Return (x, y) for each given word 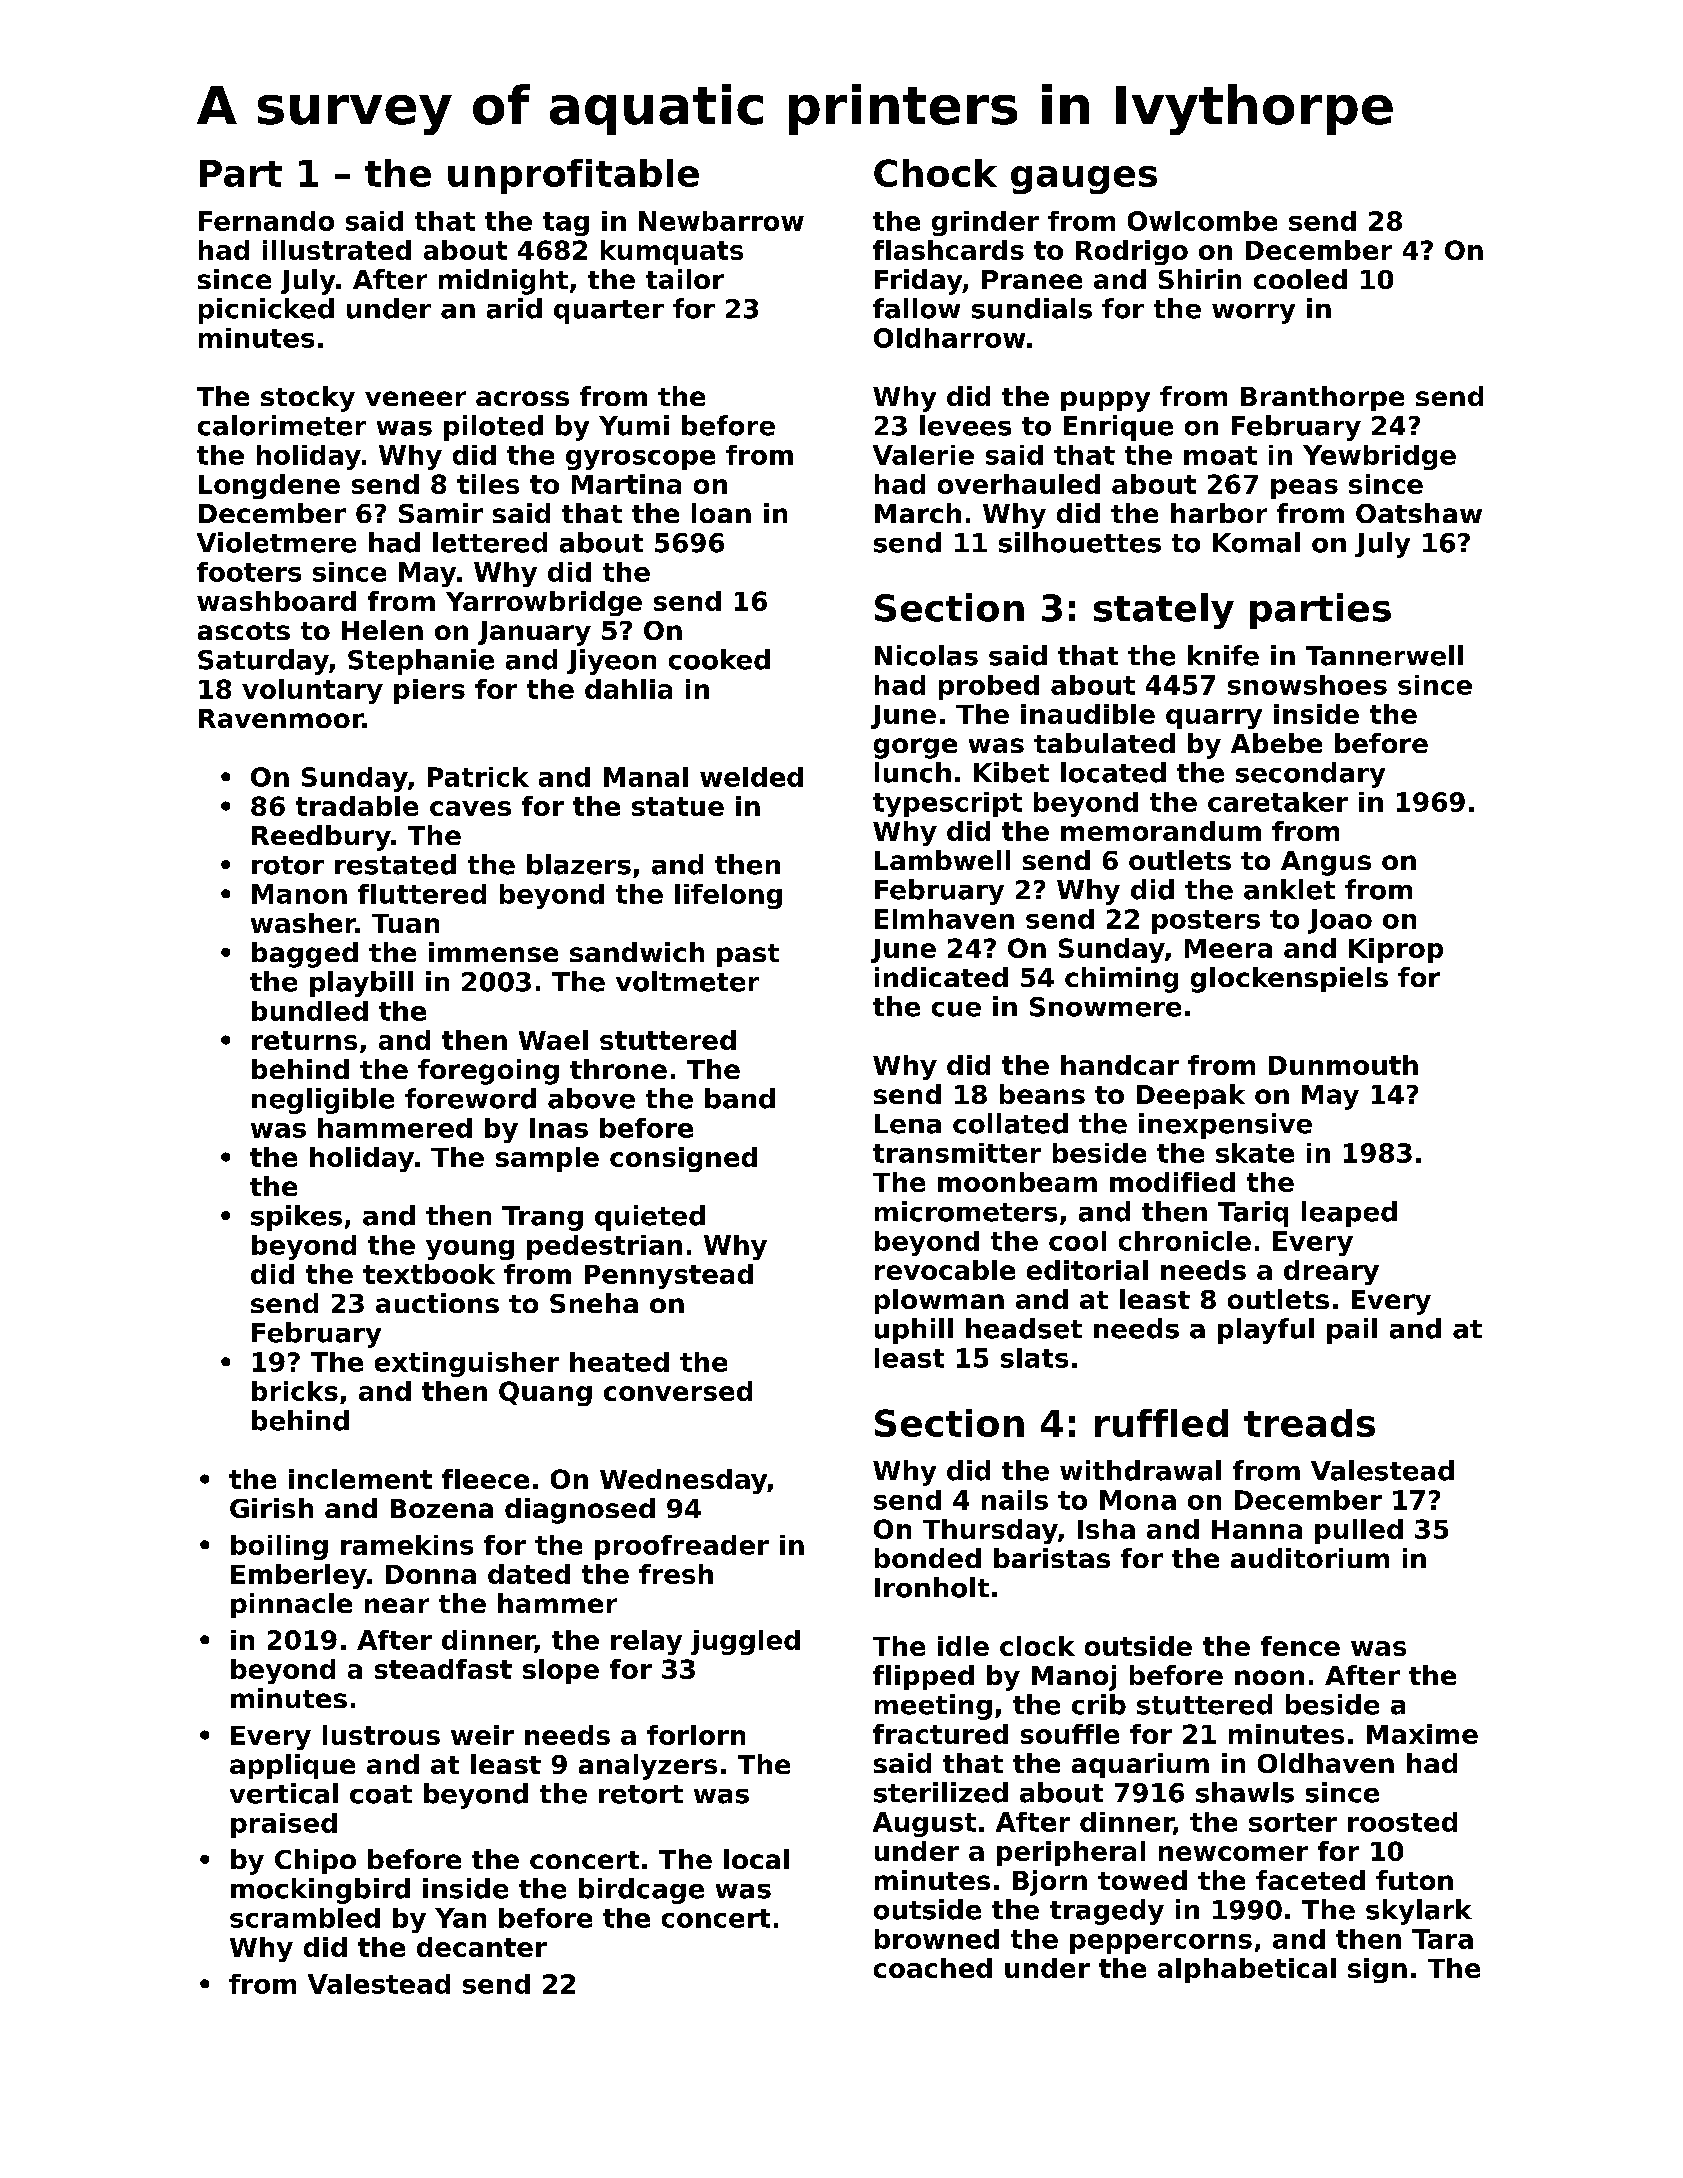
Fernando (266, 221)
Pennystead (669, 1276)
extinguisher (467, 1364)
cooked (719, 659)
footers (249, 572)
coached (933, 1968)
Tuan (405, 923)
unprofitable (573, 176)
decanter (482, 1947)
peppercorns (1161, 1944)
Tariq (1253, 1214)
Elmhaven (944, 919)
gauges (1084, 180)
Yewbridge (1379, 457)
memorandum (1161, 831)
